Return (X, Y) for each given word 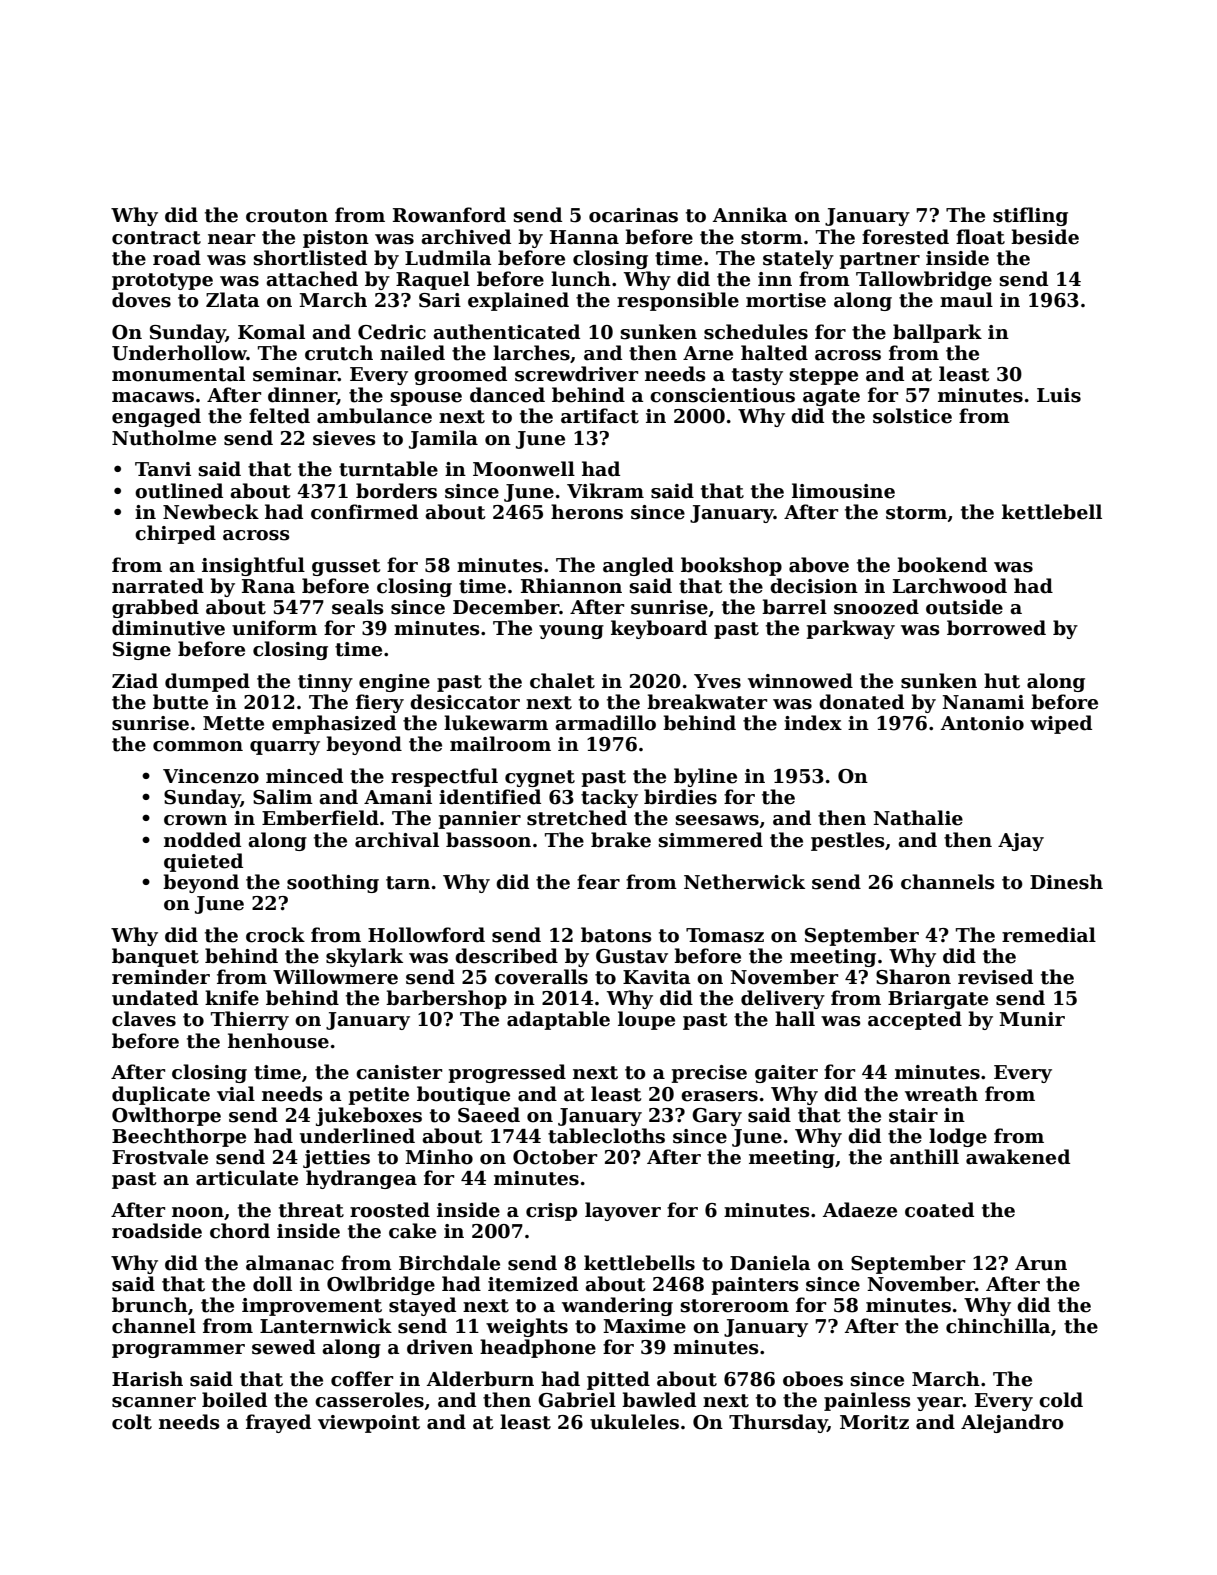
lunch (581, 279)
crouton (287, 216)
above (819, 565)
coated (939, 1210)
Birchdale (449, 1263)
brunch (150, 1305)
